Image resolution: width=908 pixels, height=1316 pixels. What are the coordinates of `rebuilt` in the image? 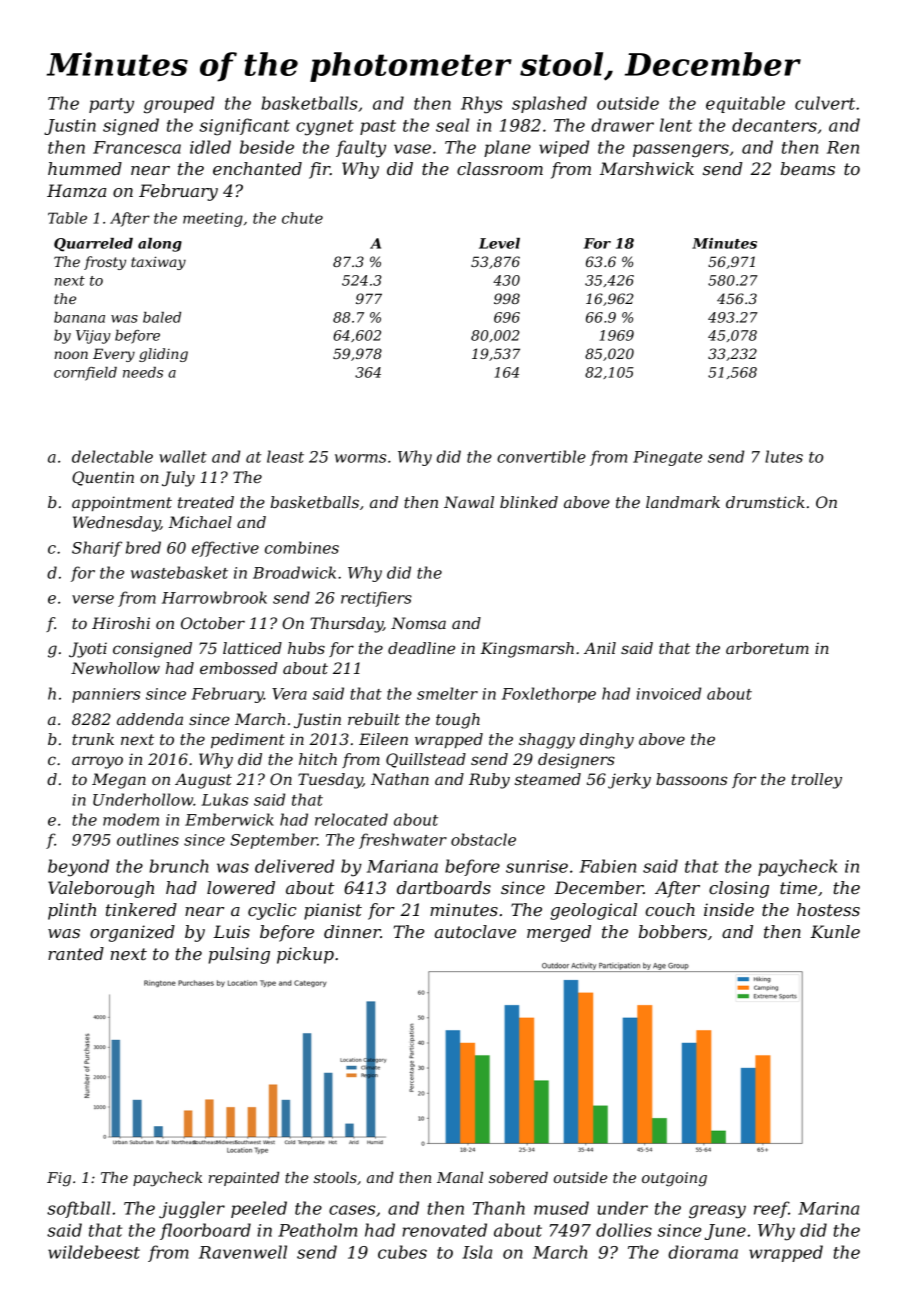 It's located at (374, 719).
